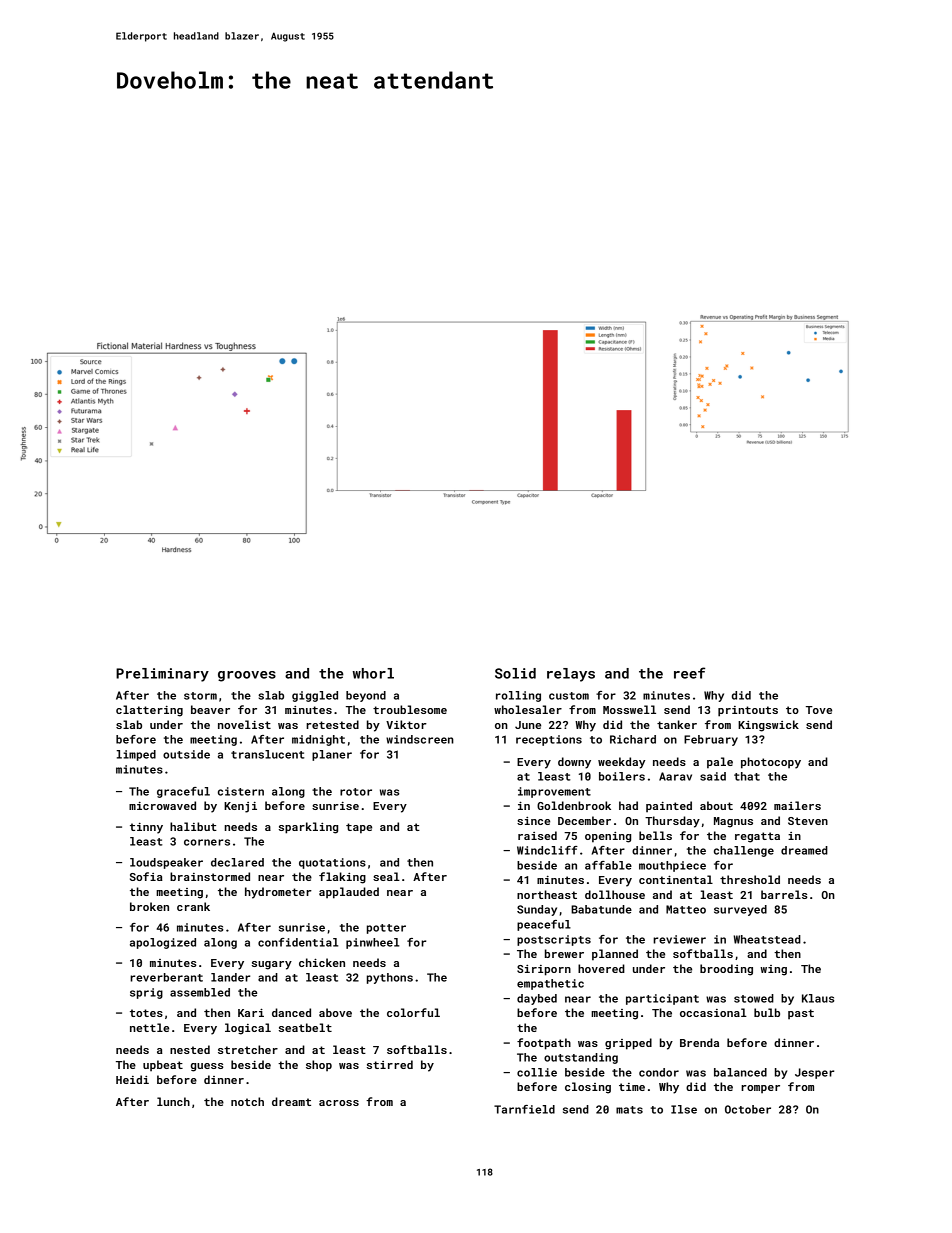 This page has height=1233, width=952. I want to click on Ilse, so click(684, 1109).
